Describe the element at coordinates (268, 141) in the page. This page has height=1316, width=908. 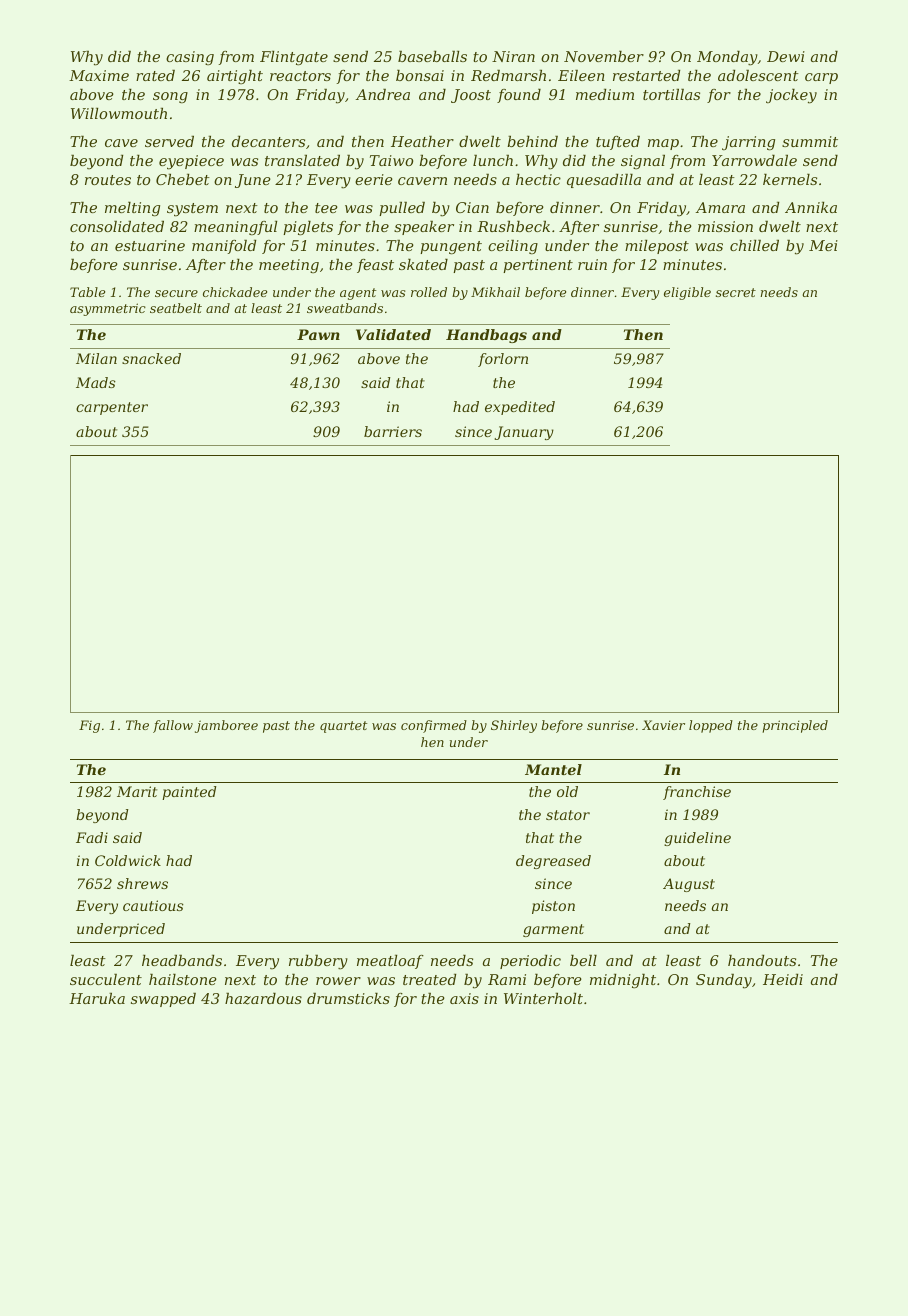
I see `decanters` at that location.
